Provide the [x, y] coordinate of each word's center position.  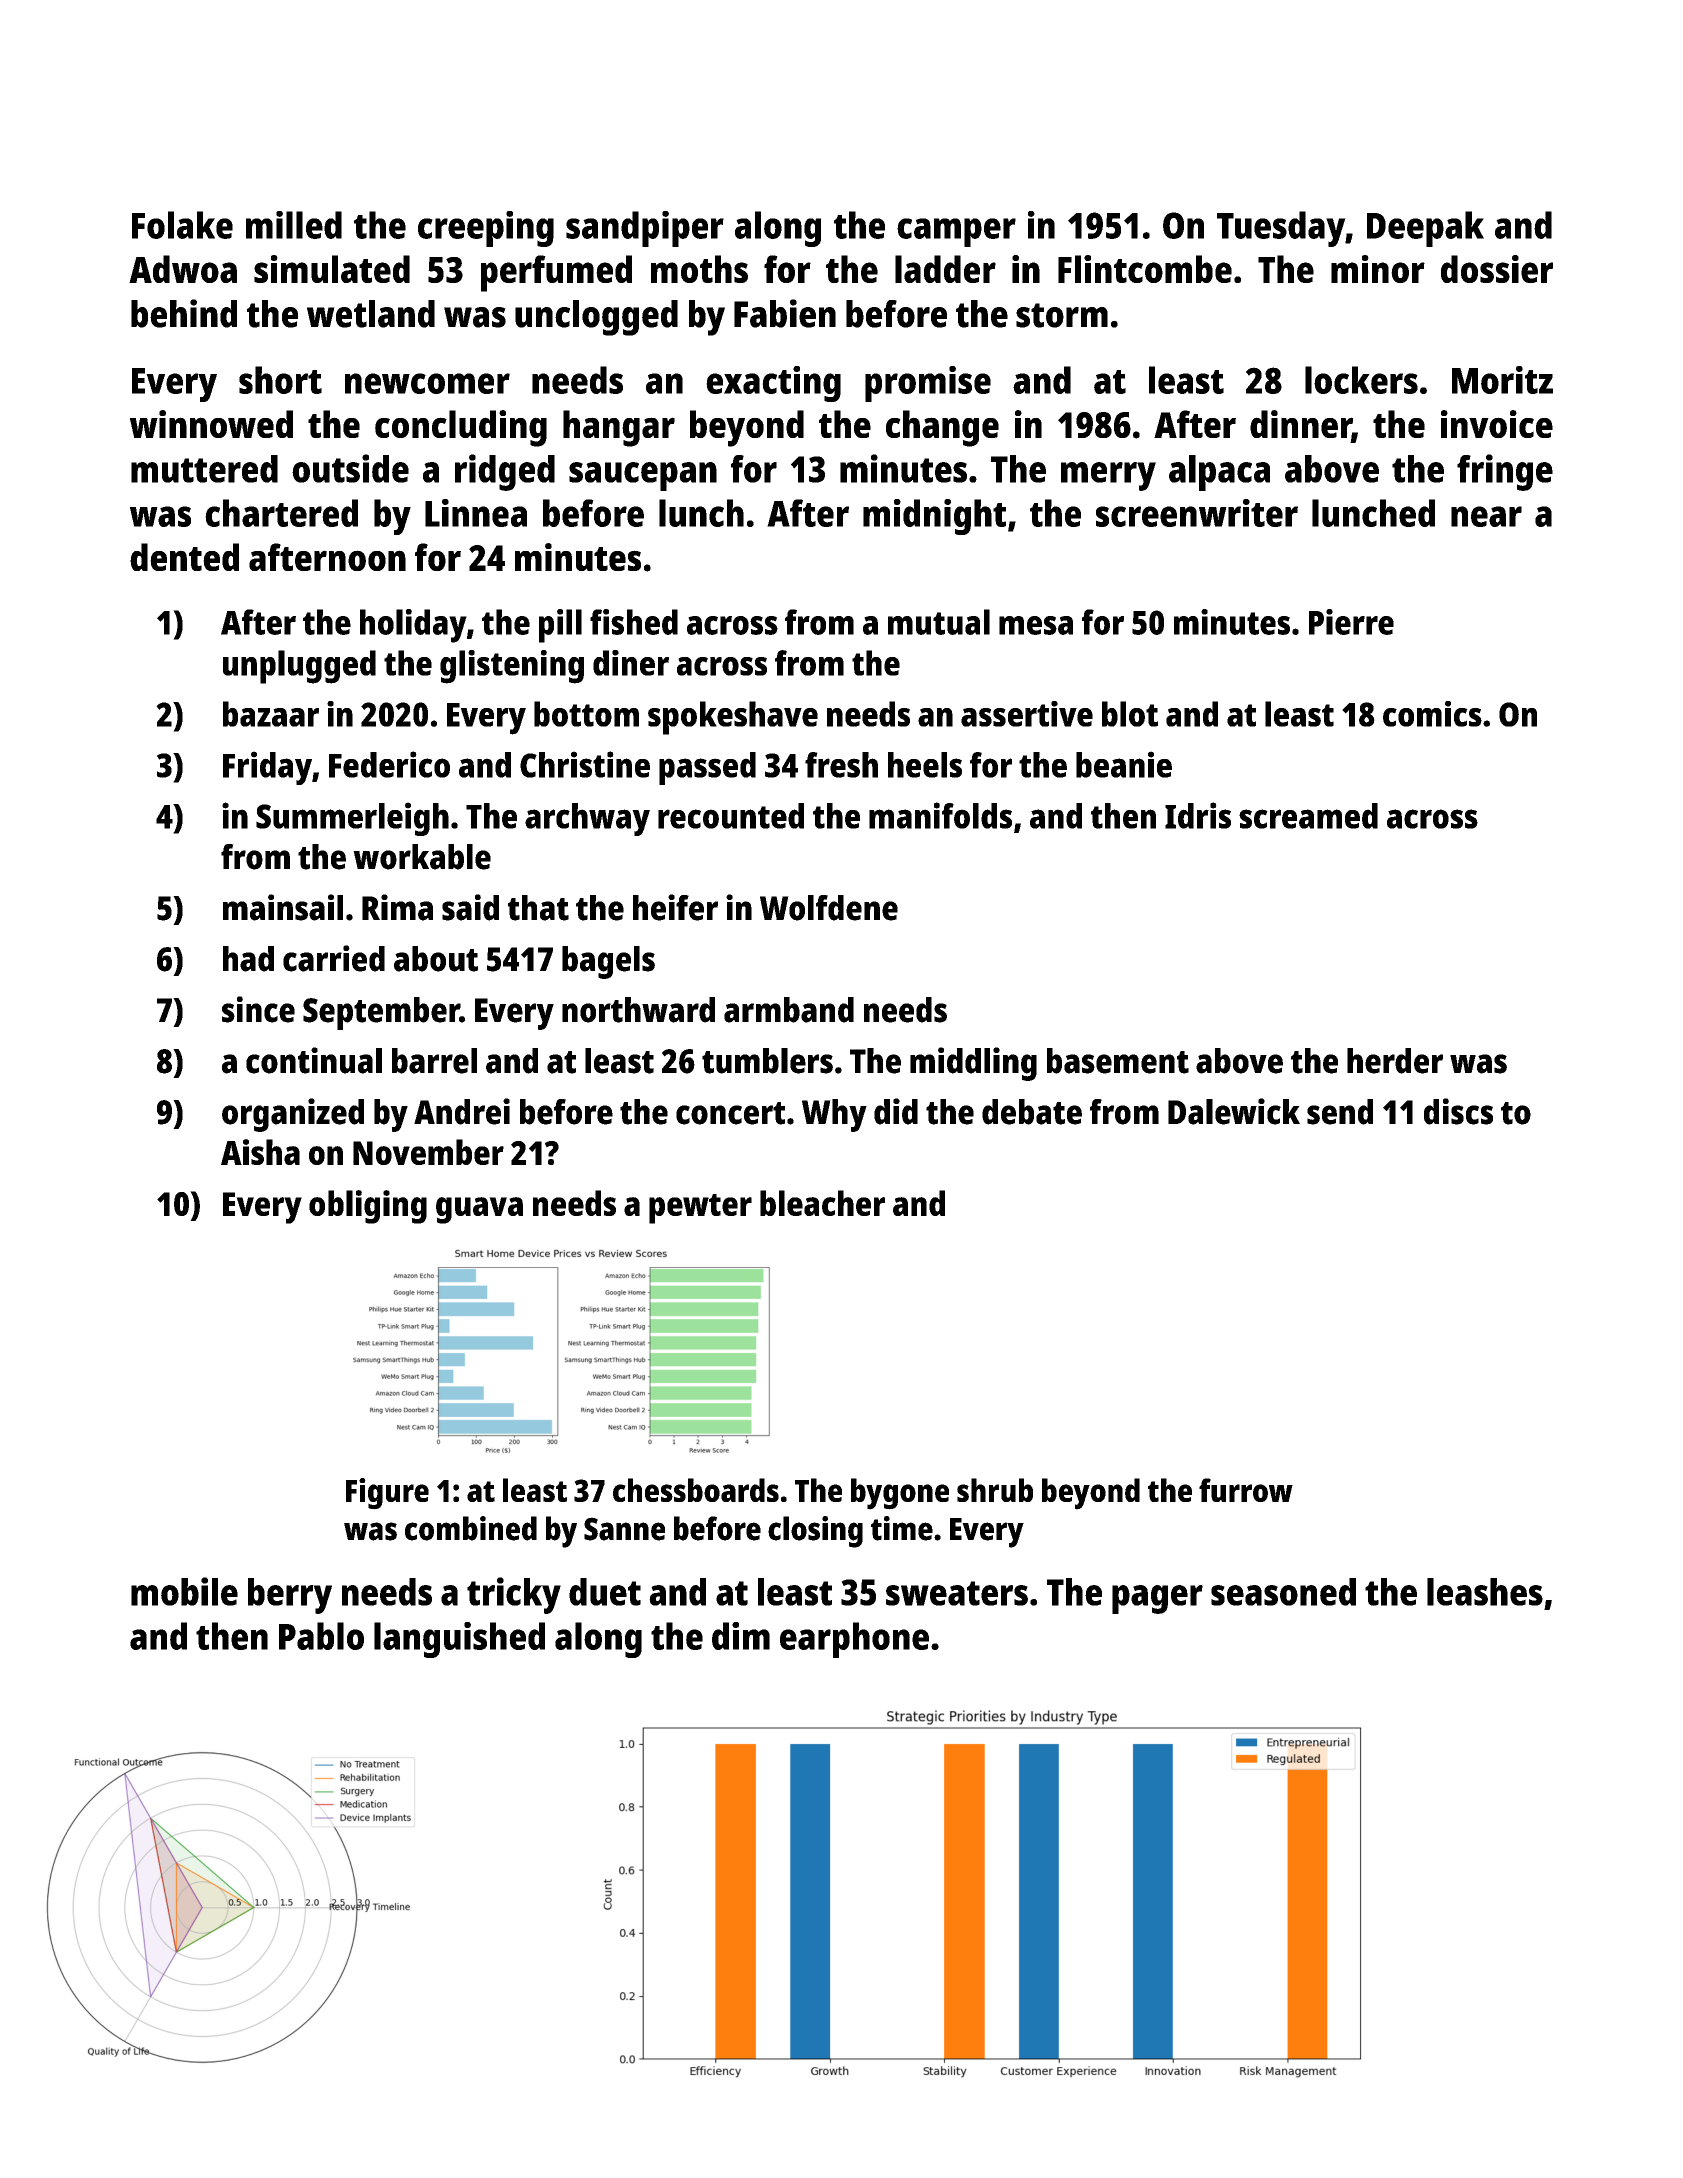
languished [459, 1640]
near [1486, 516]
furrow [1246, 1490]
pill [560, 626]
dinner [1301, 425]
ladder [945, 269]
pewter [700, 1209]
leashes [1485, 1592]
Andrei [462, 1111]
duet [605, 1592]
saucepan [643, 476]
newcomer [427, 383]
